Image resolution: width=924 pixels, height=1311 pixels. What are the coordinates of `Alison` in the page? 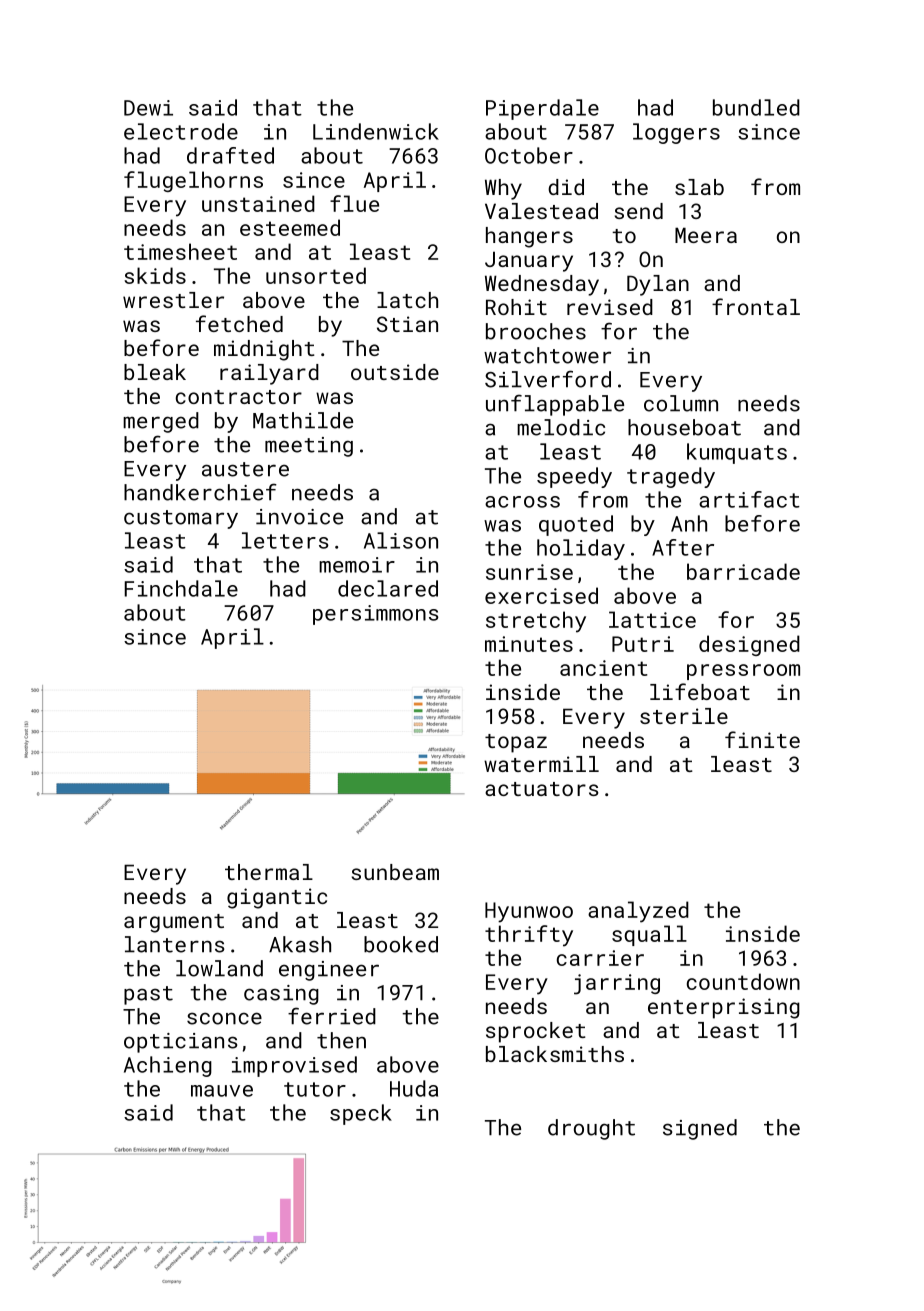 It's located at (401, 540).
